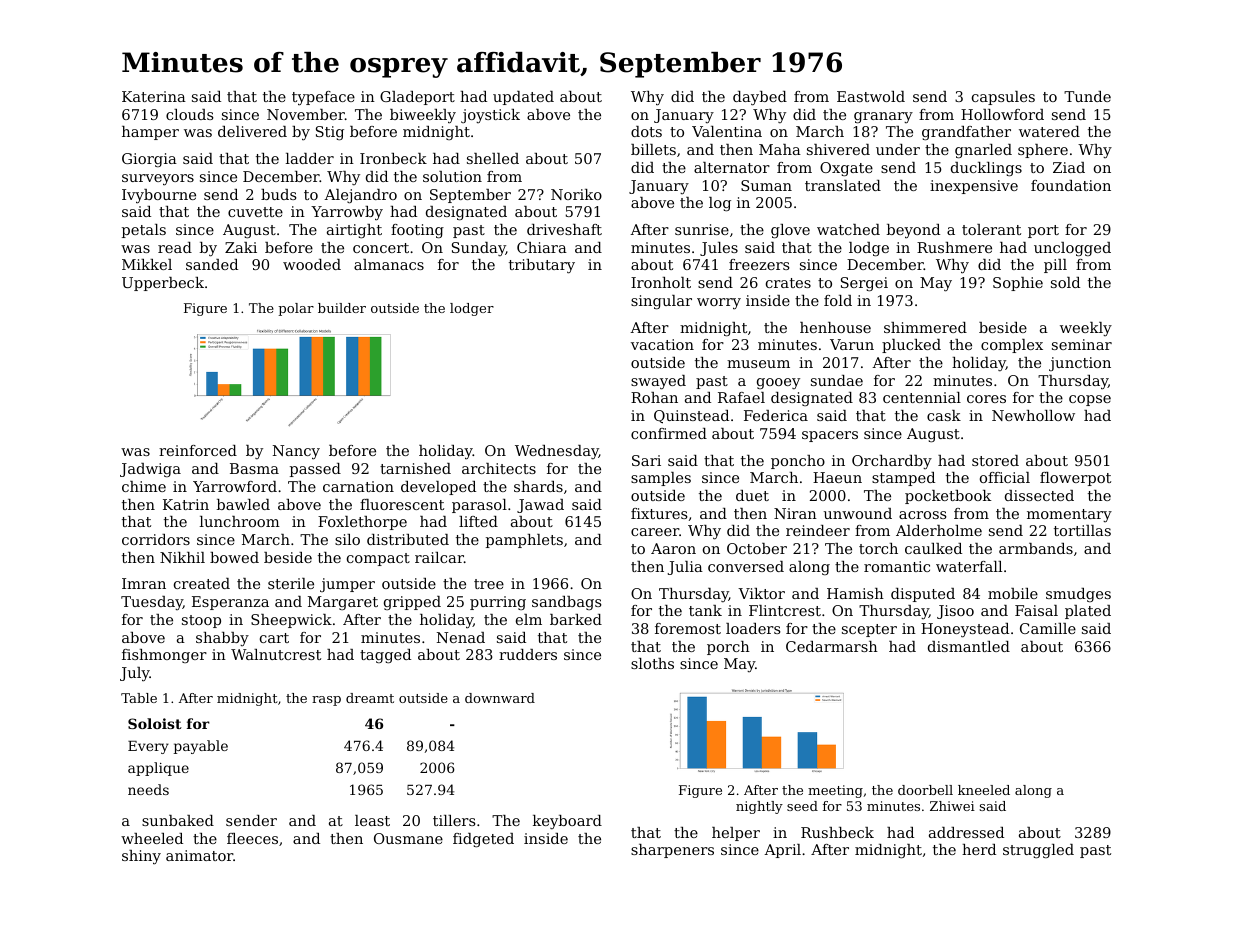 The image size is (1233, 952). Describe the element at coordinates (855, 593) in the screenshot. I see `Hamish` at that location.
